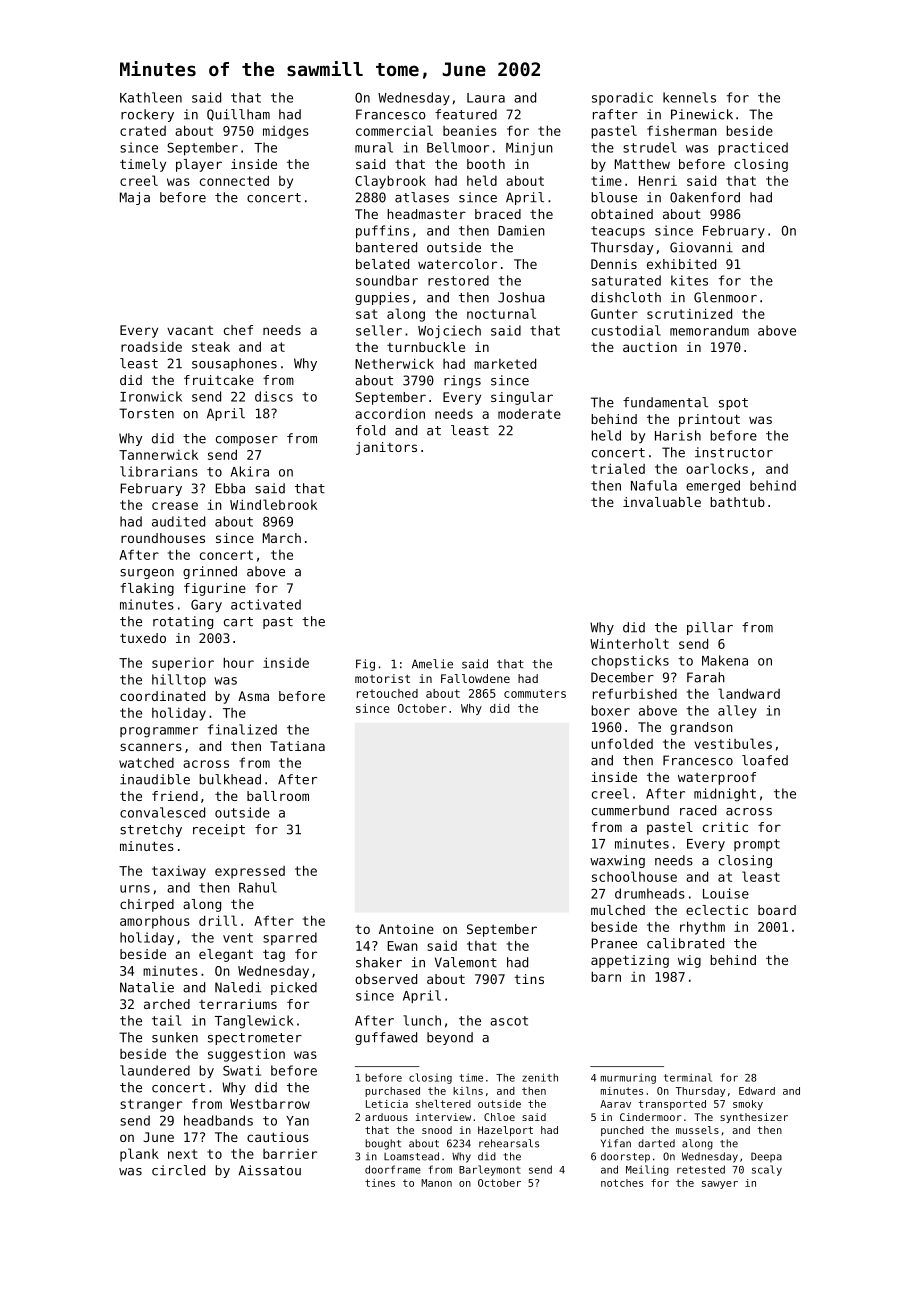  Describe the element at coordinates (143, 131) in the page. I see `crated` at that location.
